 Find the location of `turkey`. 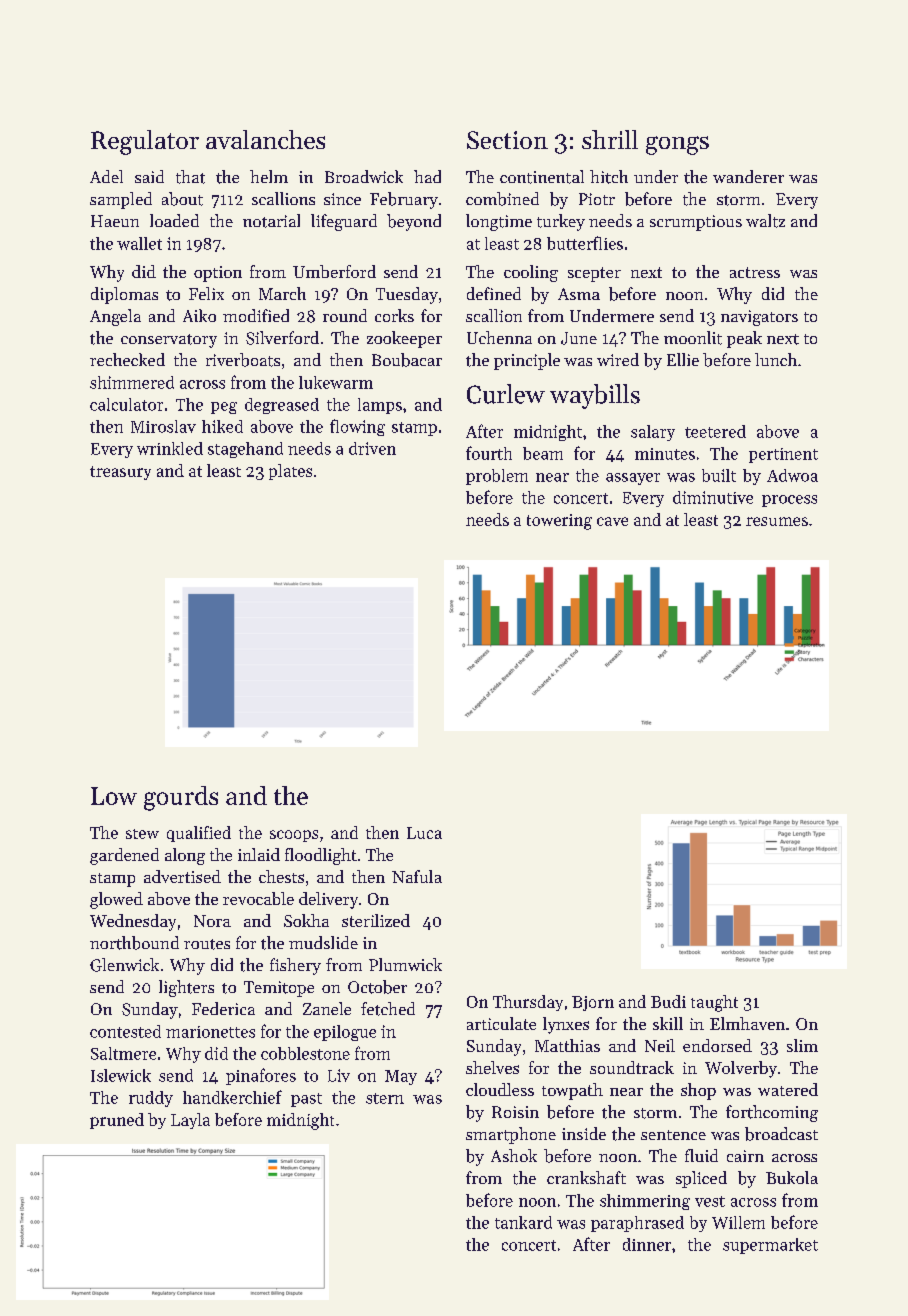

turkey is located at coordinates (561, 222).
